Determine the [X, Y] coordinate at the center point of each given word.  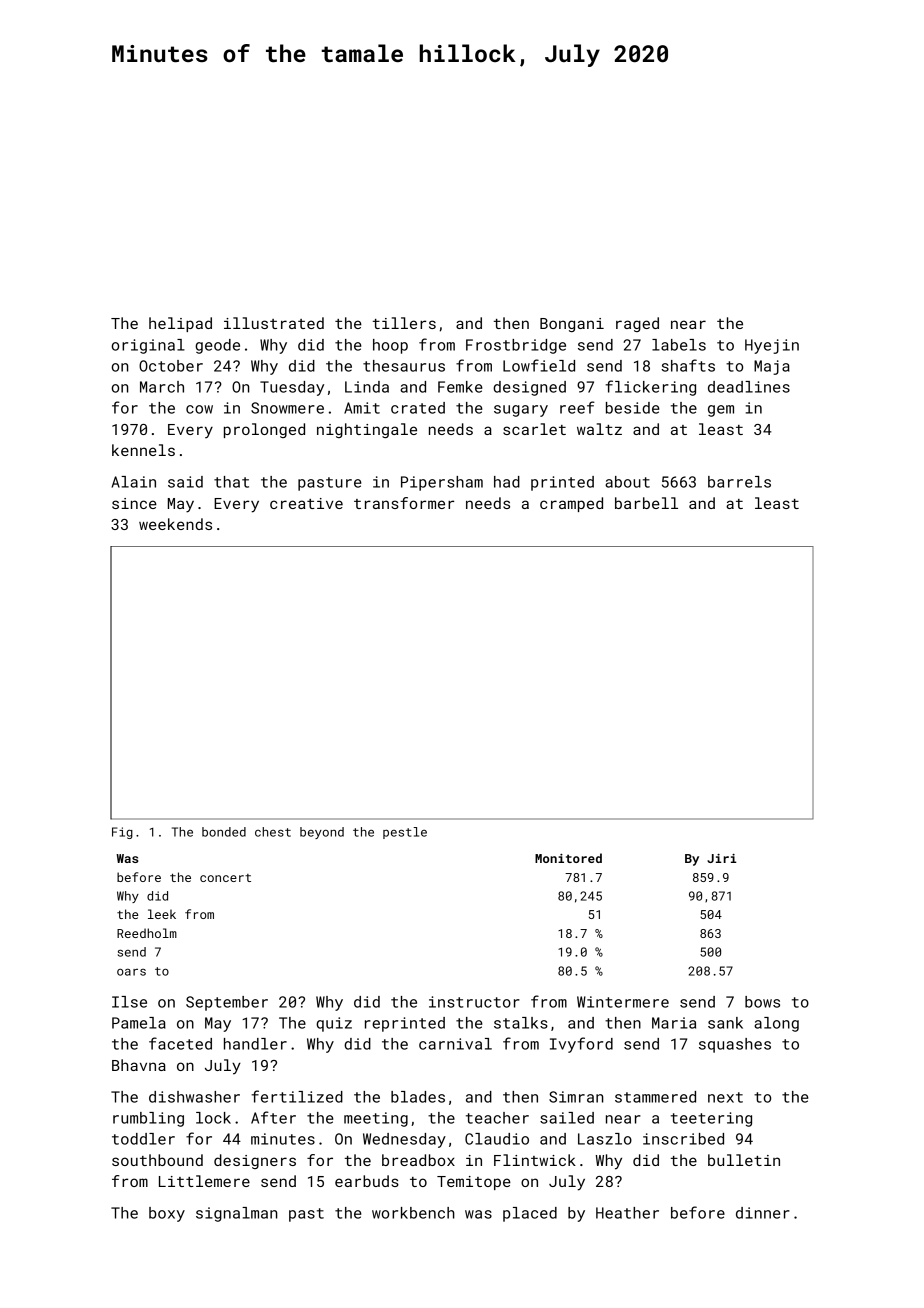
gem [721, 411]
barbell [646, 503]
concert [225, 878]
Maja [772, 367]
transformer [404, 503]
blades [418, 1097]
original [148, 346]
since [134, 503]
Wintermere [623, 1002]
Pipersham [442, 483]
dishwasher [194, 1097]
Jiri [722, 858]
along [776, 1024]
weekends [175, 524]
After [273, 1117]
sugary [521, 411]
